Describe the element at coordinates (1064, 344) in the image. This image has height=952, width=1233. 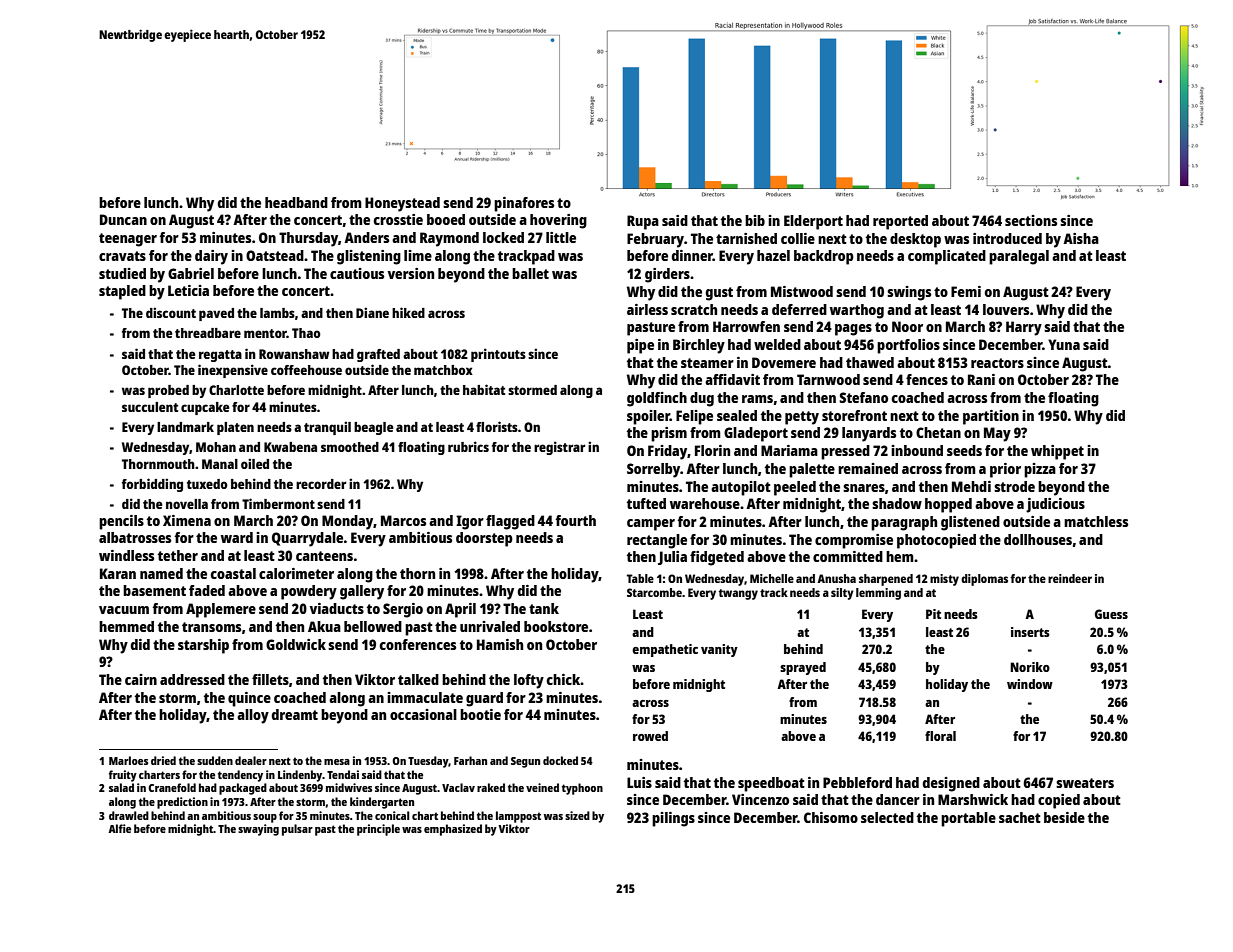
I see `Yuna` at that location.
